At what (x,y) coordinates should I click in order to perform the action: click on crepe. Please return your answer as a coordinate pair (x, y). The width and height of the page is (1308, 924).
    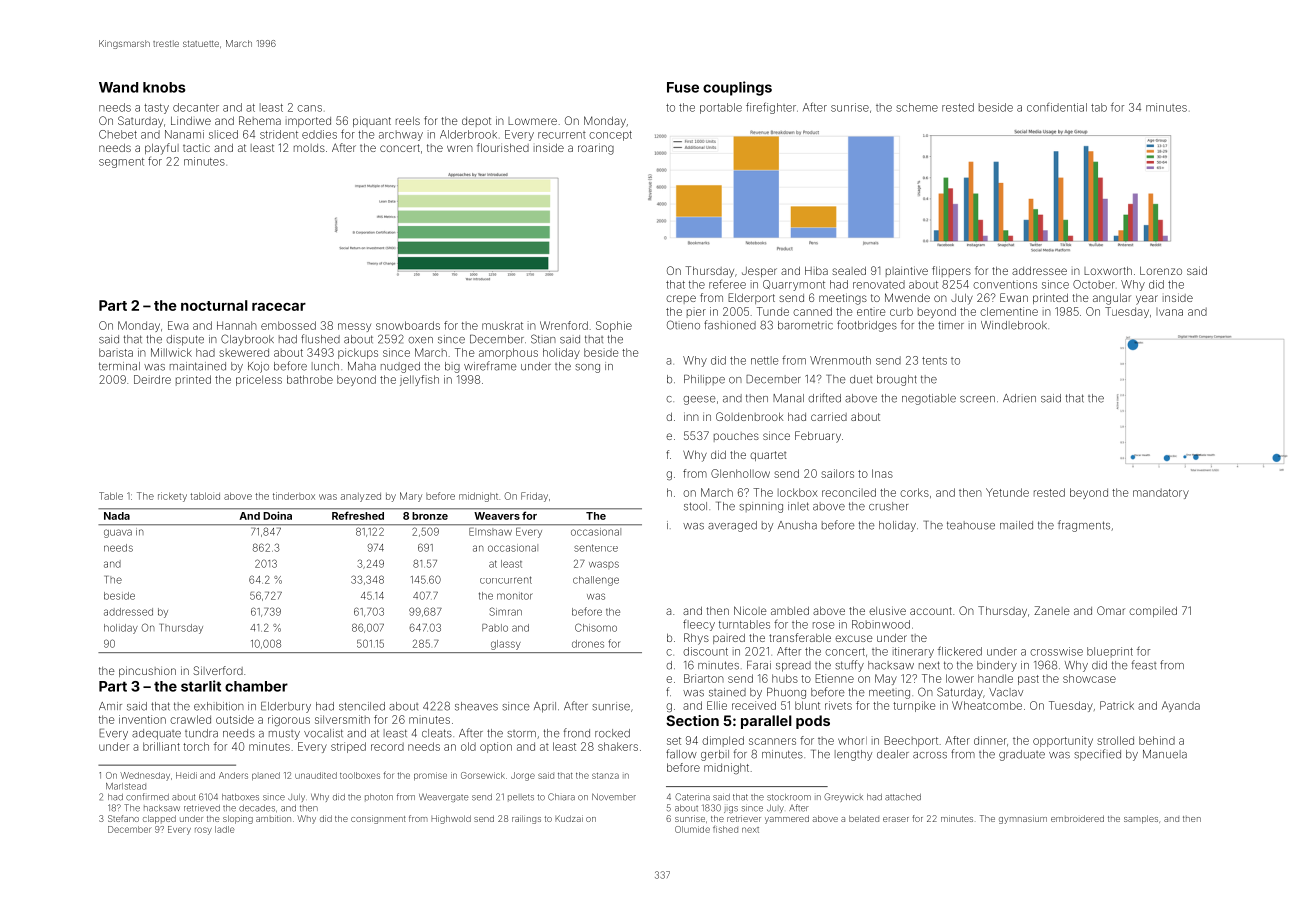
    Looking at the image, I should click on (681, 299).
